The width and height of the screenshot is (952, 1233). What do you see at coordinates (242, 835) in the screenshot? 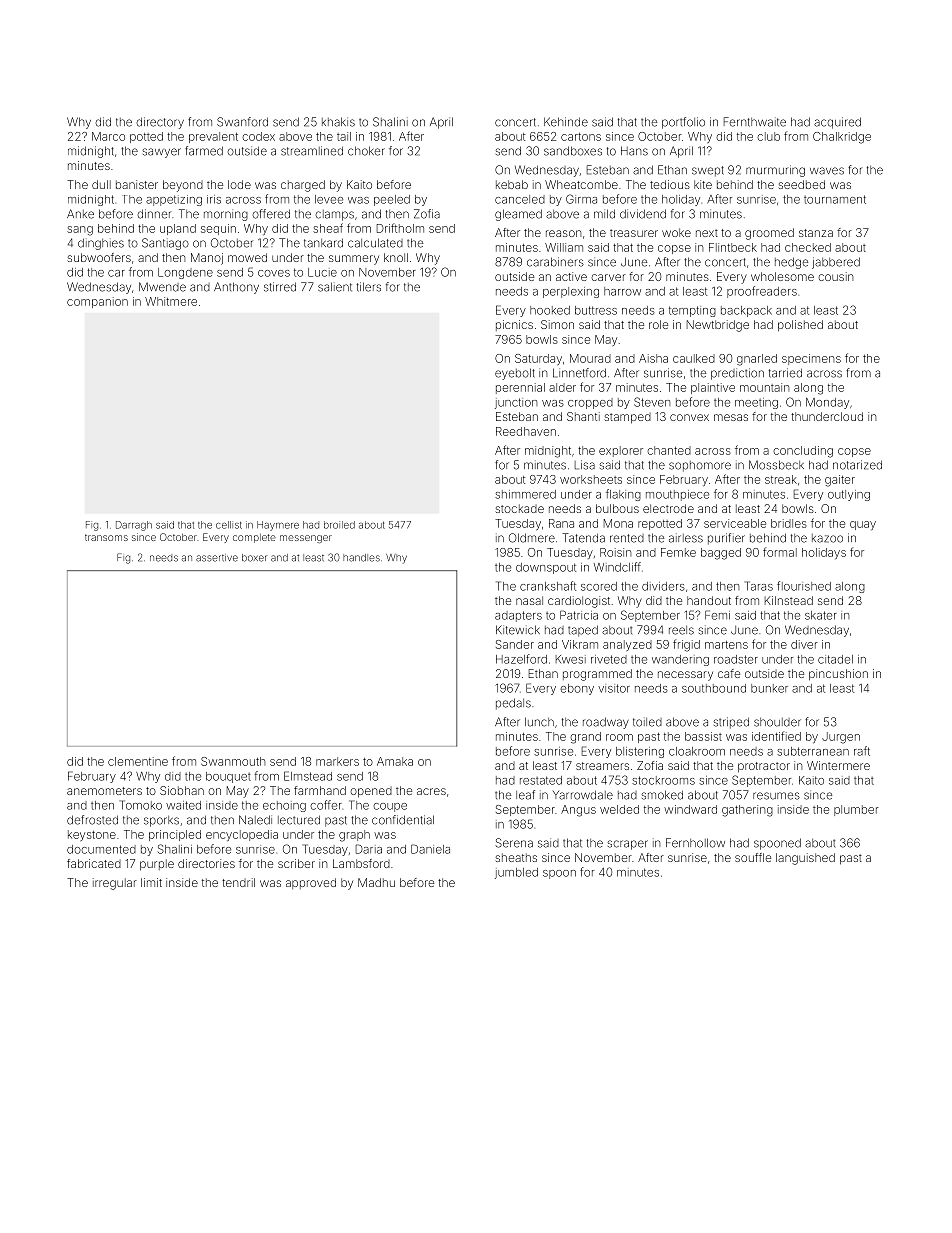
I see `encyclopedia` at bounding box center [242, 835].
